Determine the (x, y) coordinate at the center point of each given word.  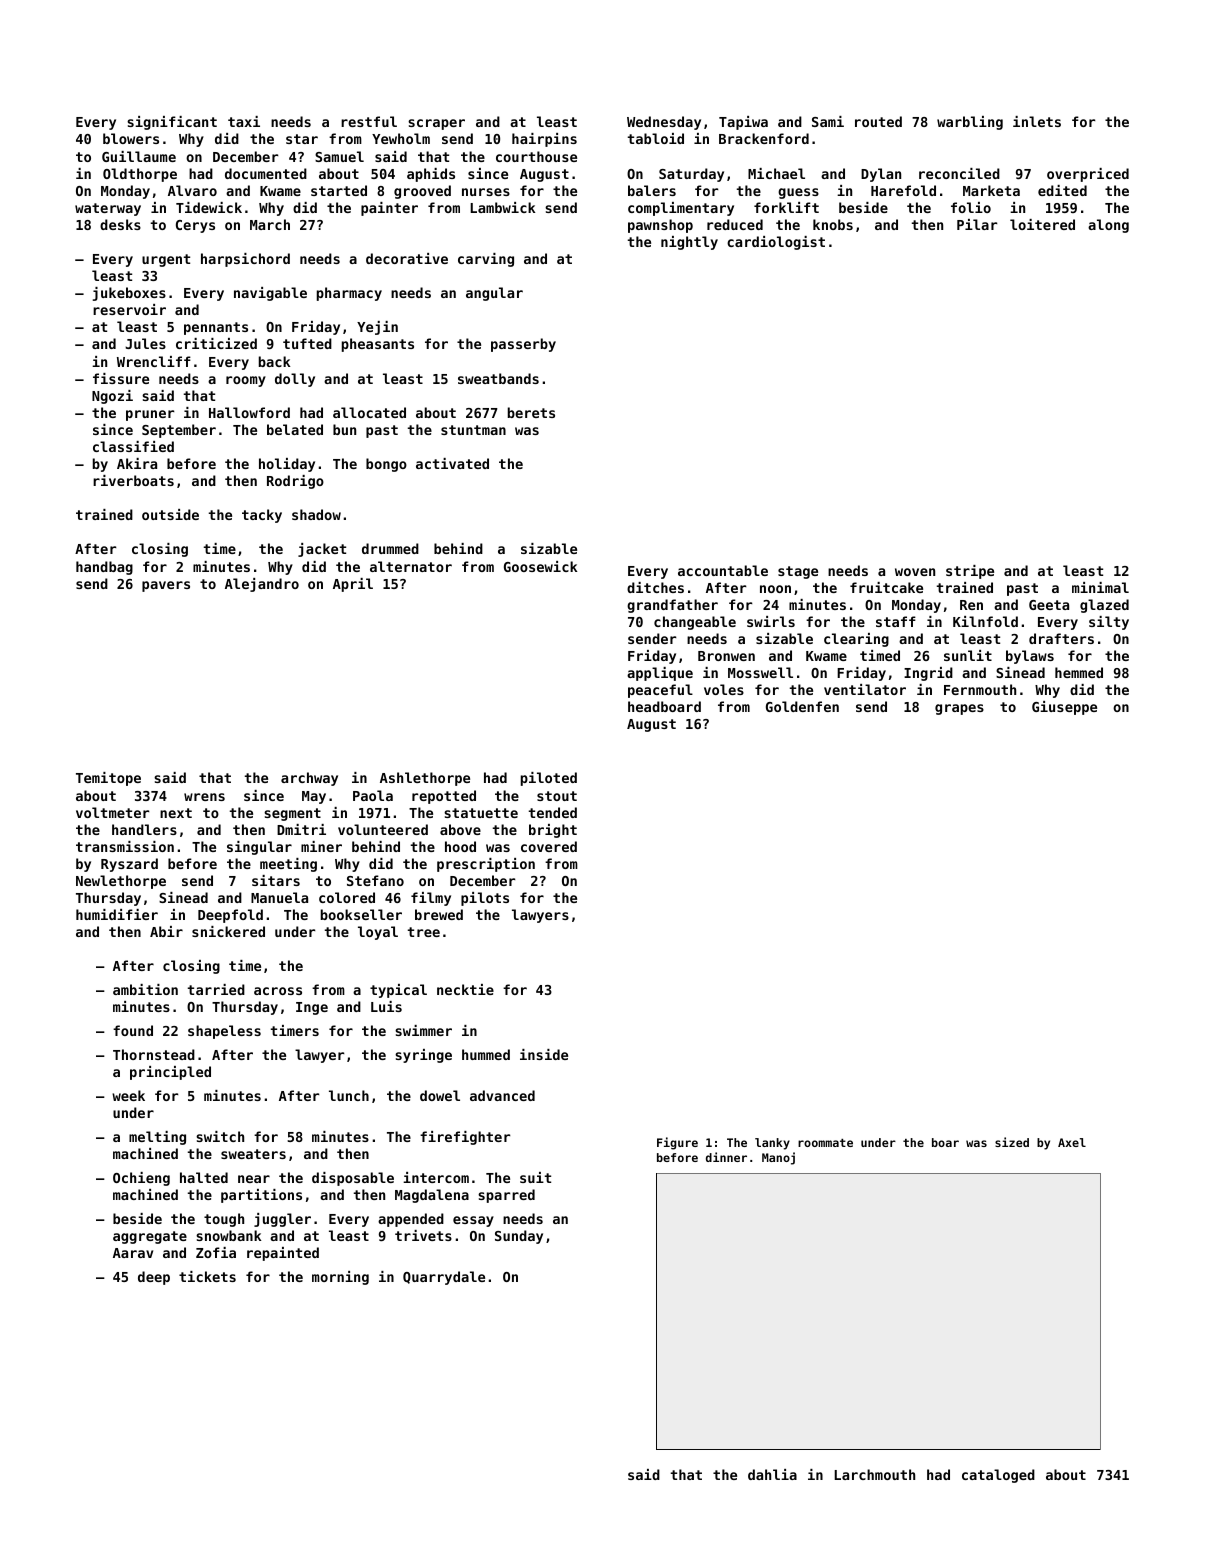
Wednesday (664, 123)
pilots (485, 899)
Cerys (195, 226)
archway (309, 779)
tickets (207, 1276)
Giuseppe (1064, 708)
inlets (1037, 121)
